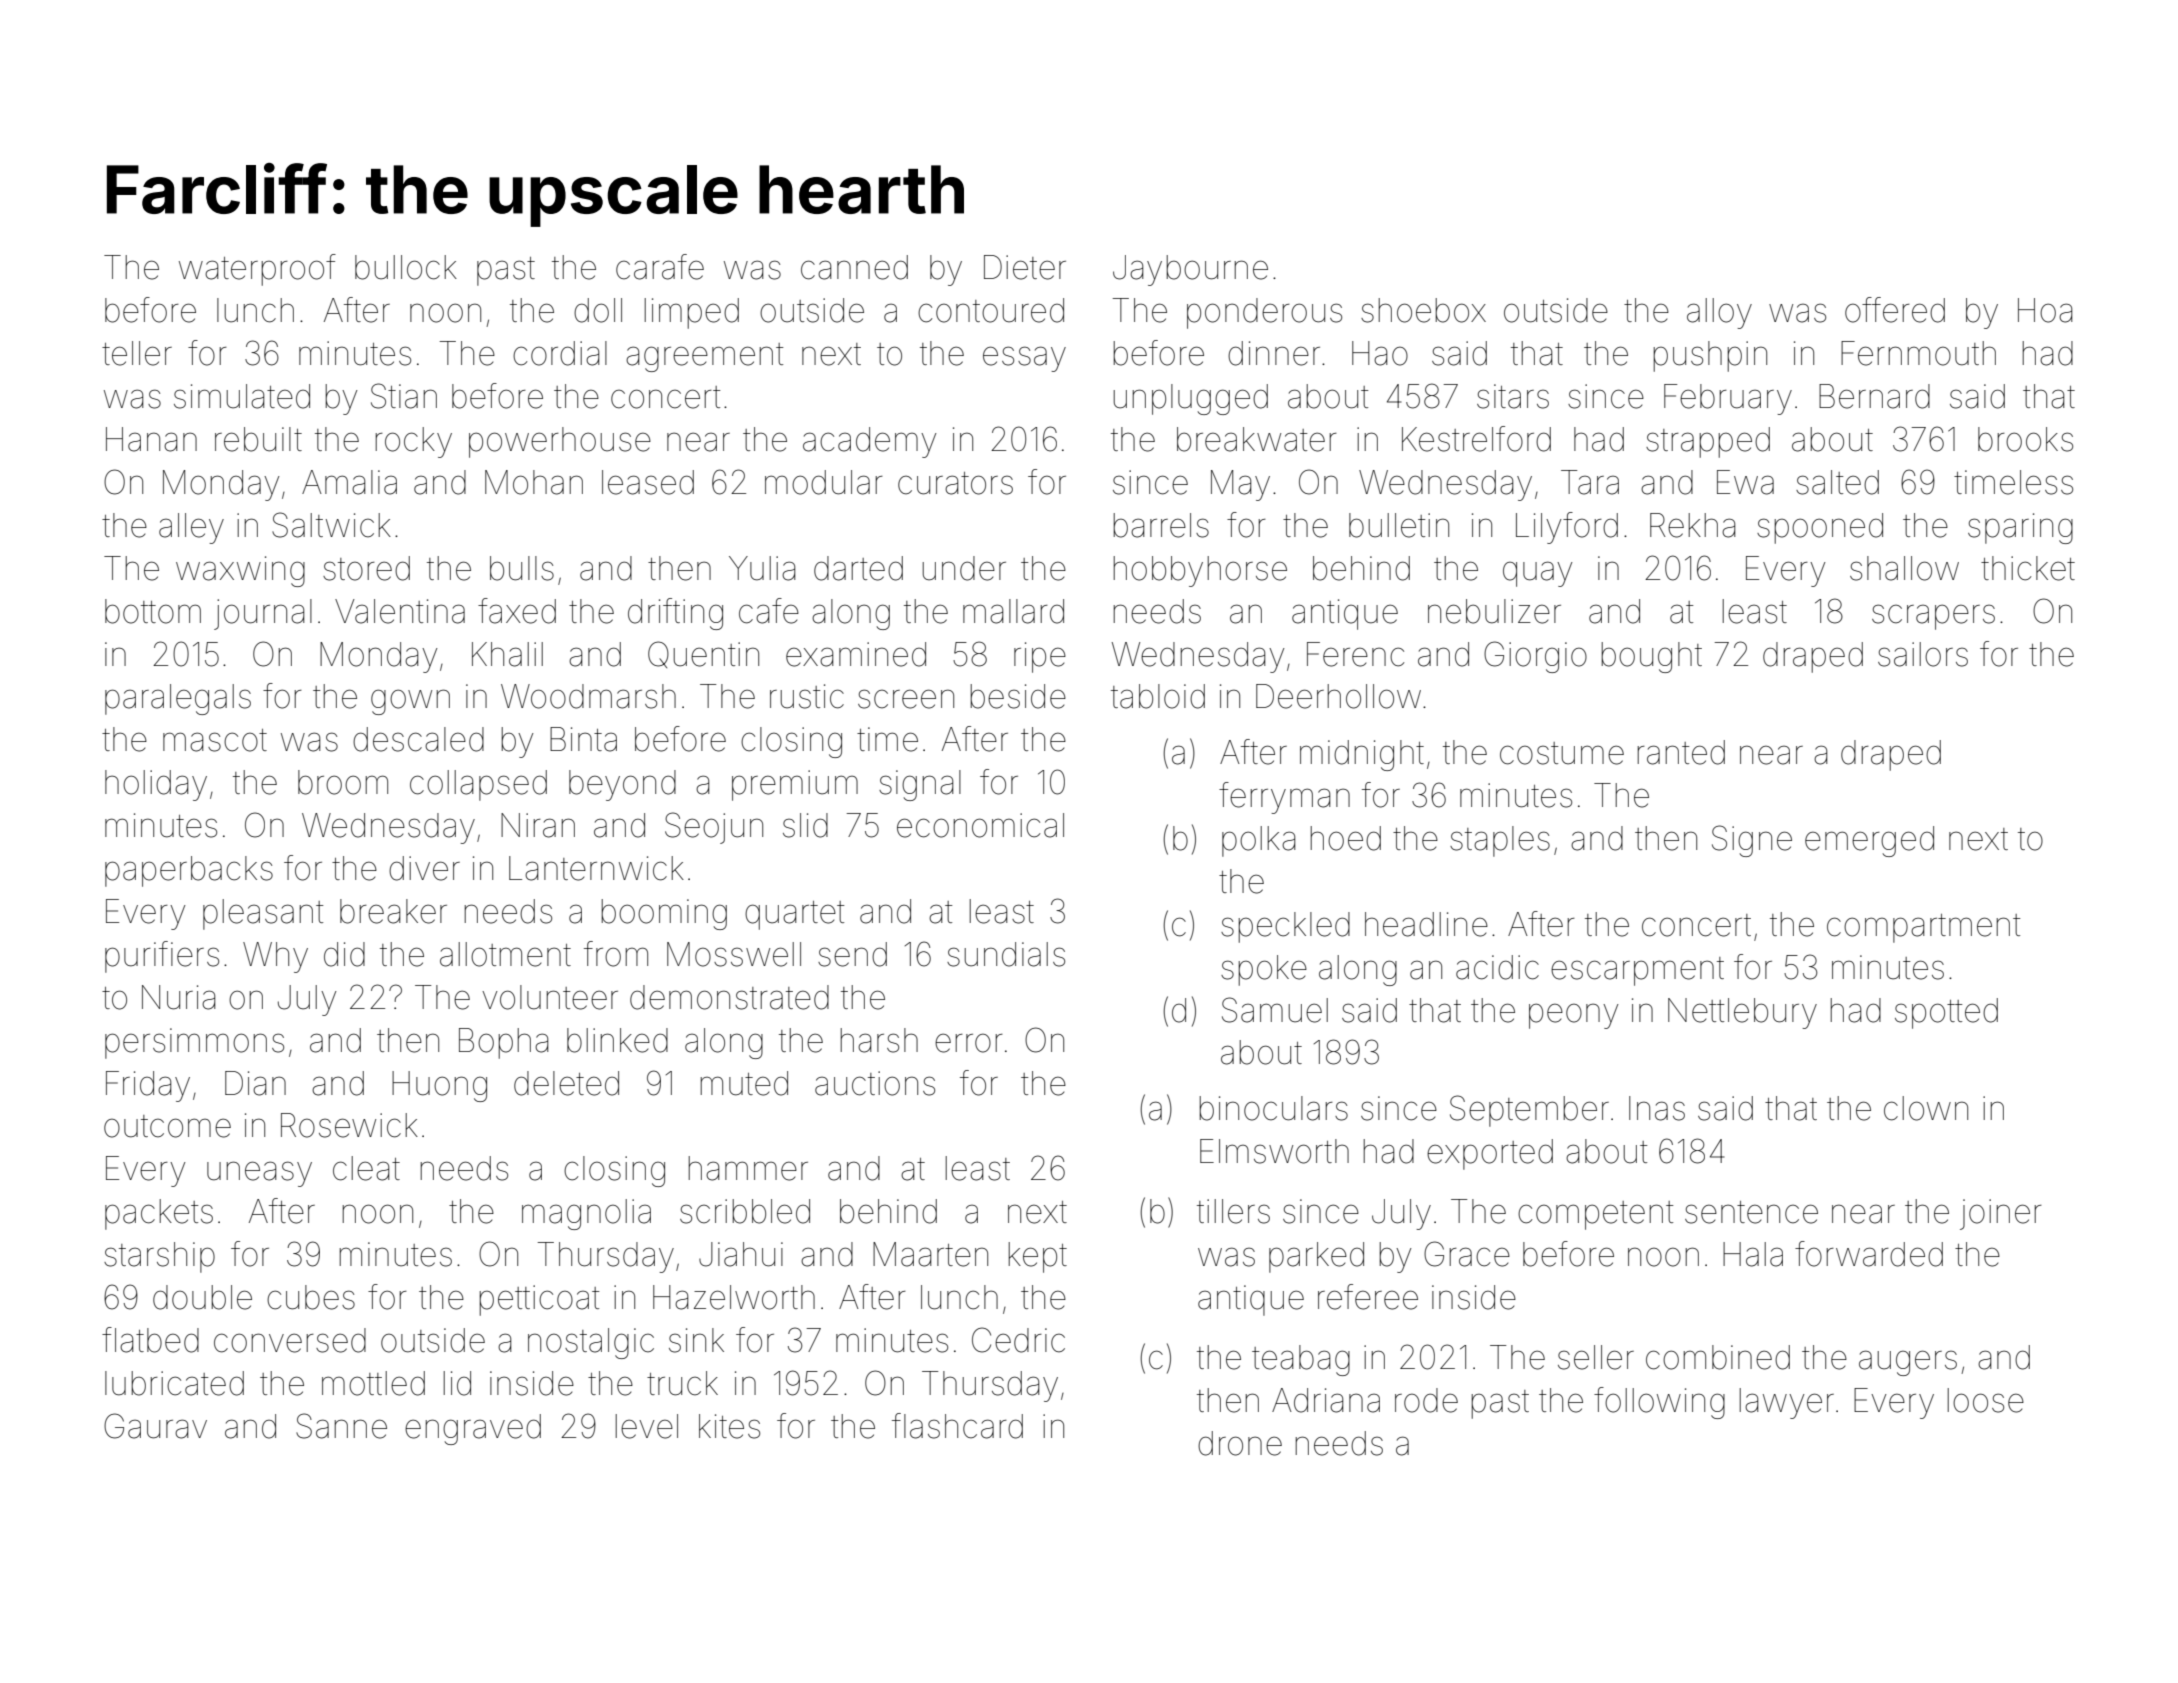 Image resolution: width=2178 pixels, height=1683 pixels. Describe the element at coordinates (349, 1125) in the document. I see `Rosewick` at that location.
